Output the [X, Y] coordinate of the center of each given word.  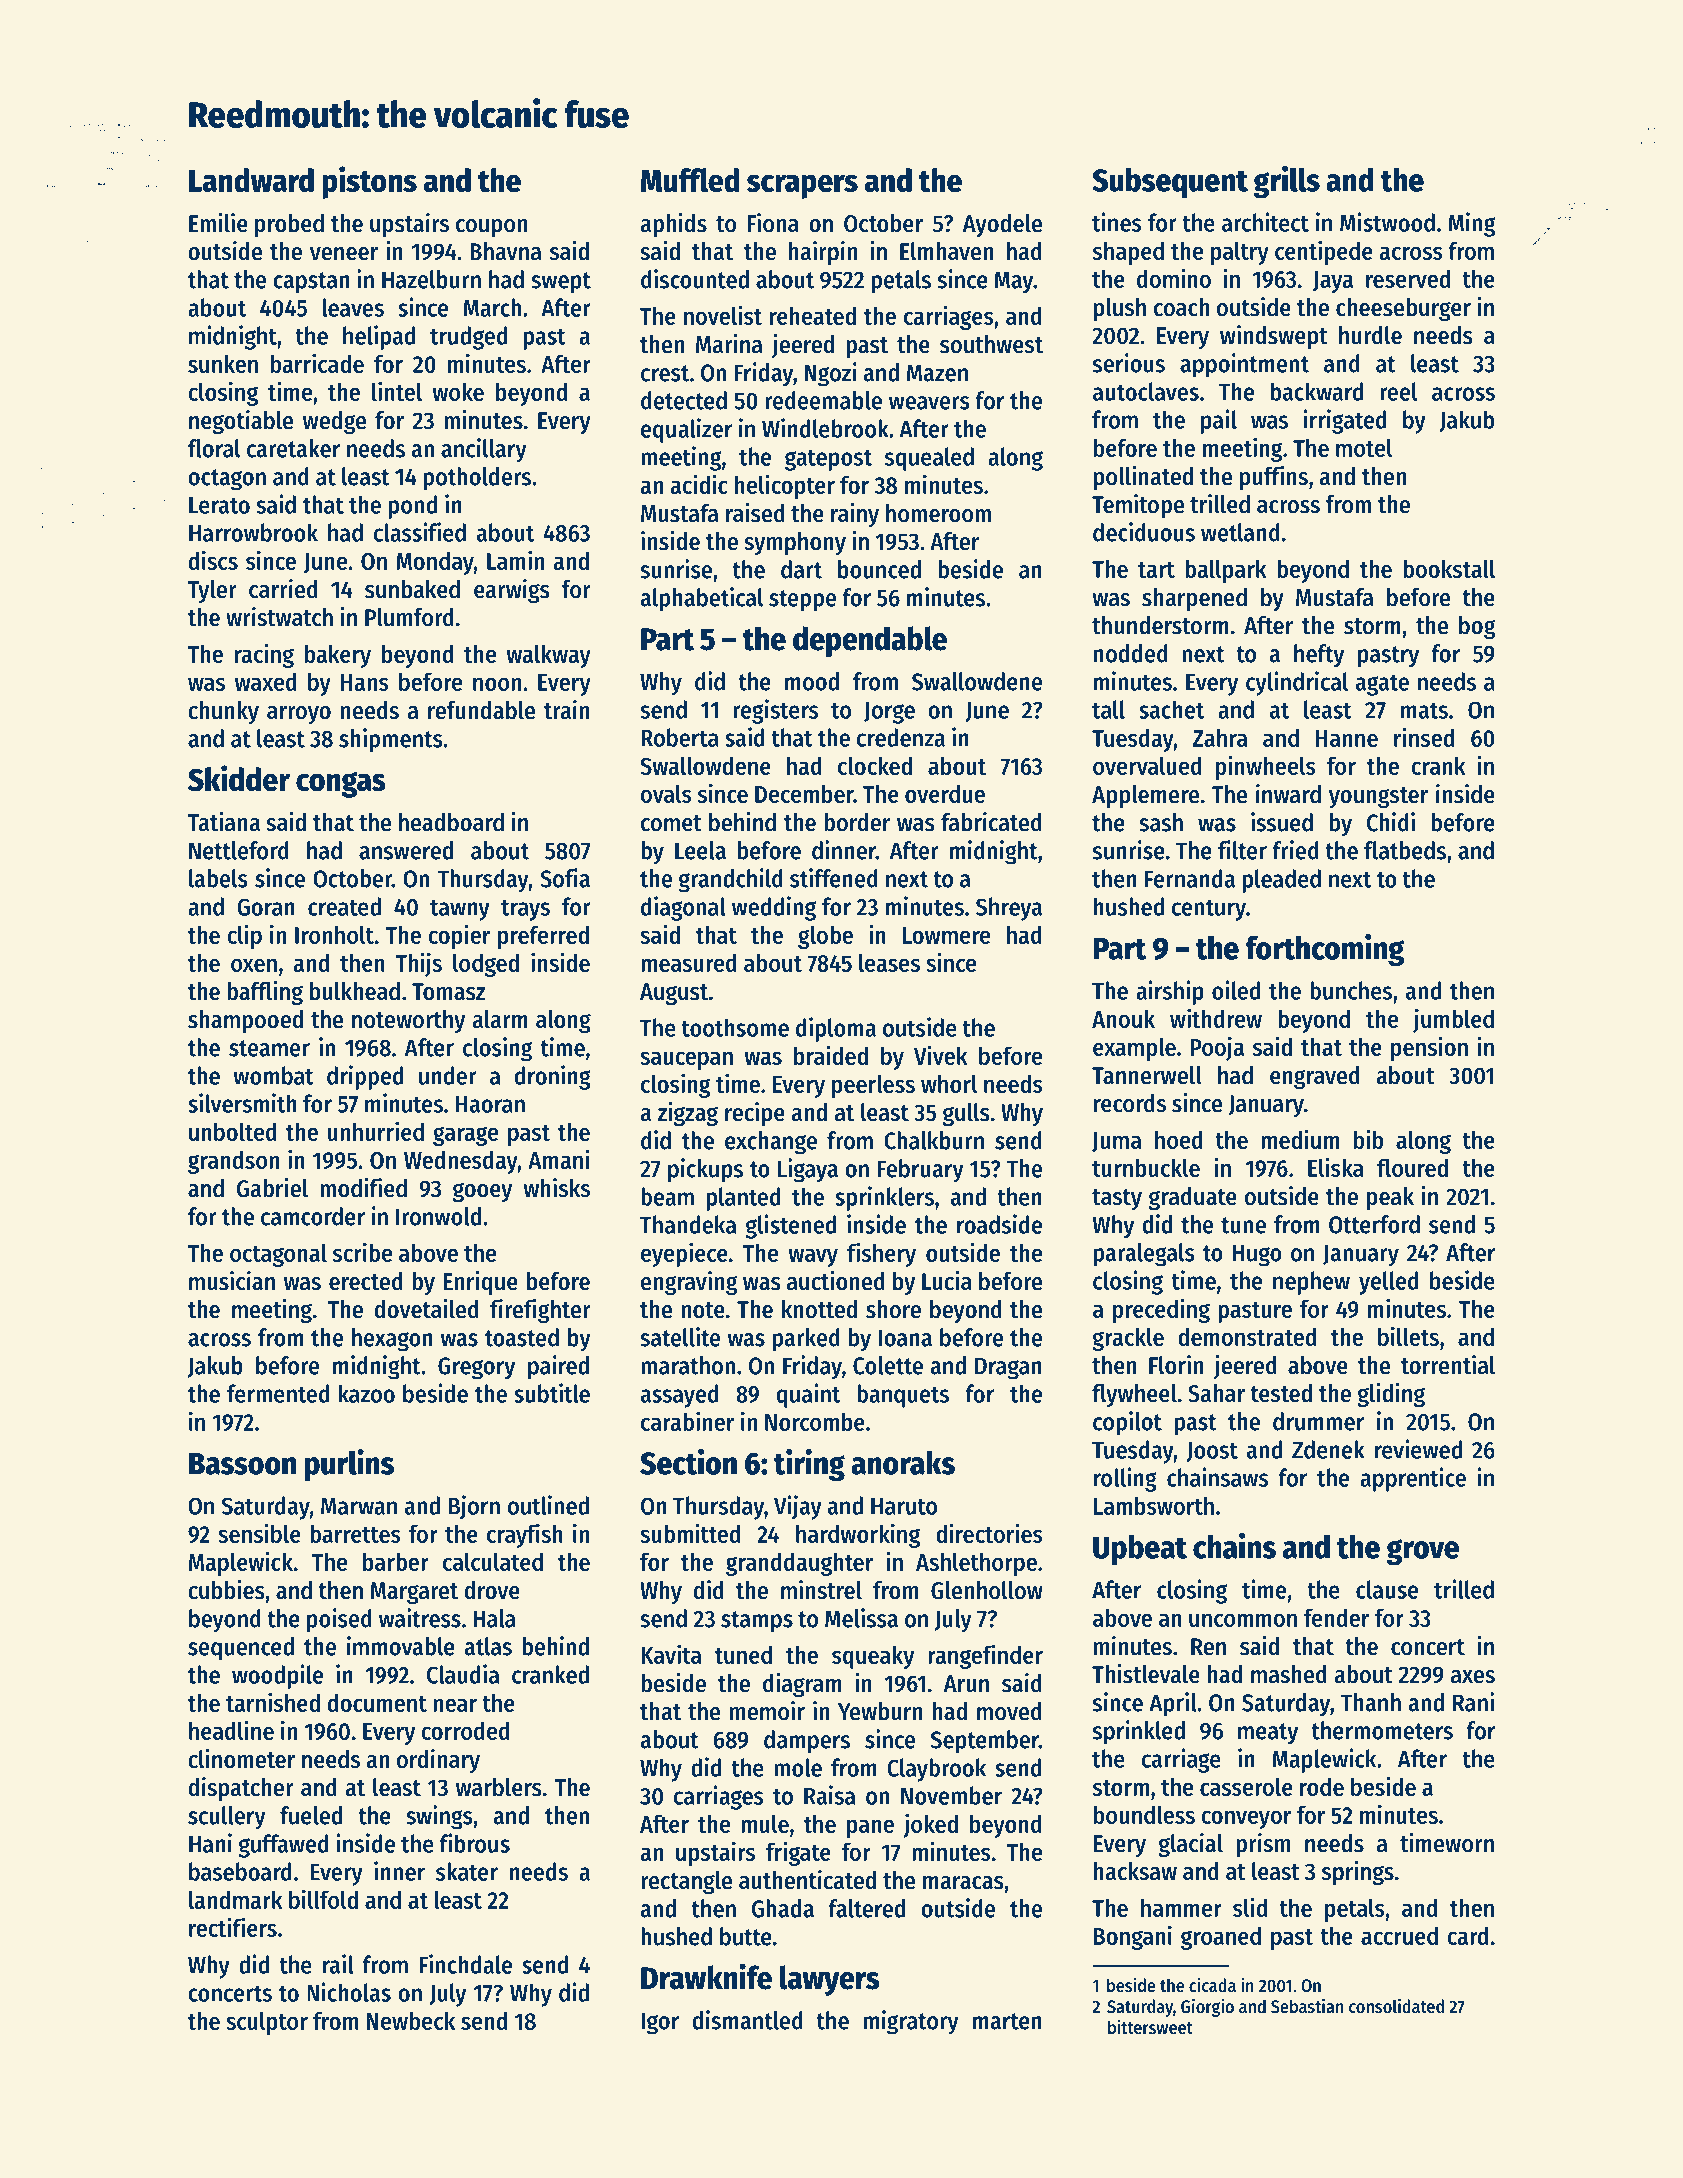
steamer [269, 1048]
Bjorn [474, 1507]
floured [1412, 1167]
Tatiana [224, 822]
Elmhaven [946, 251]
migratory [911, 2022]
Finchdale [465, 1964]
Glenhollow [987, 1590]
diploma [836, 1029]
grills [1286, 182]
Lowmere [946, 935]
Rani [1473, 1702]
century [1209, 910]
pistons [369, 182]
